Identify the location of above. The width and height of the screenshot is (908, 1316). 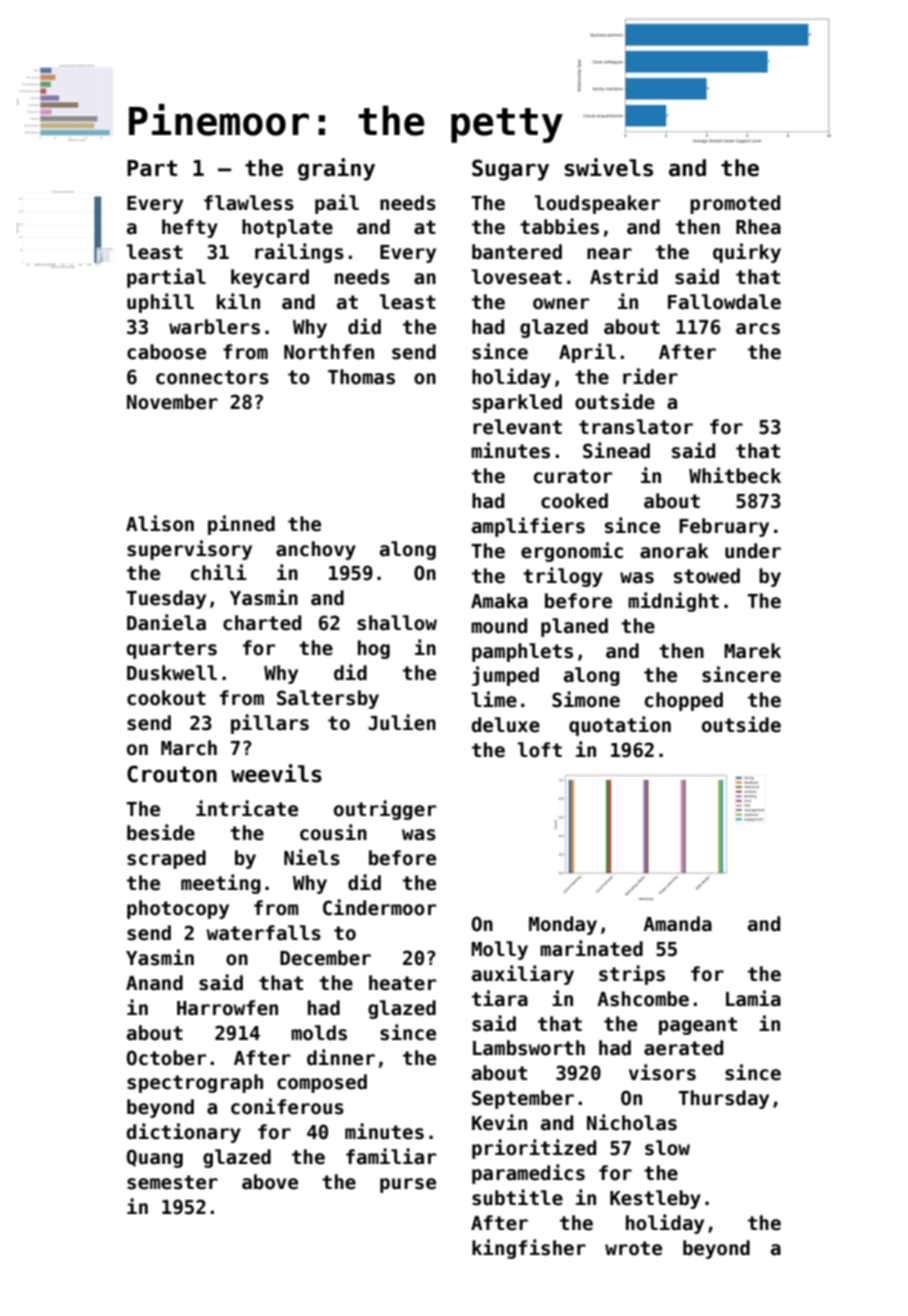
(270, 1182).
